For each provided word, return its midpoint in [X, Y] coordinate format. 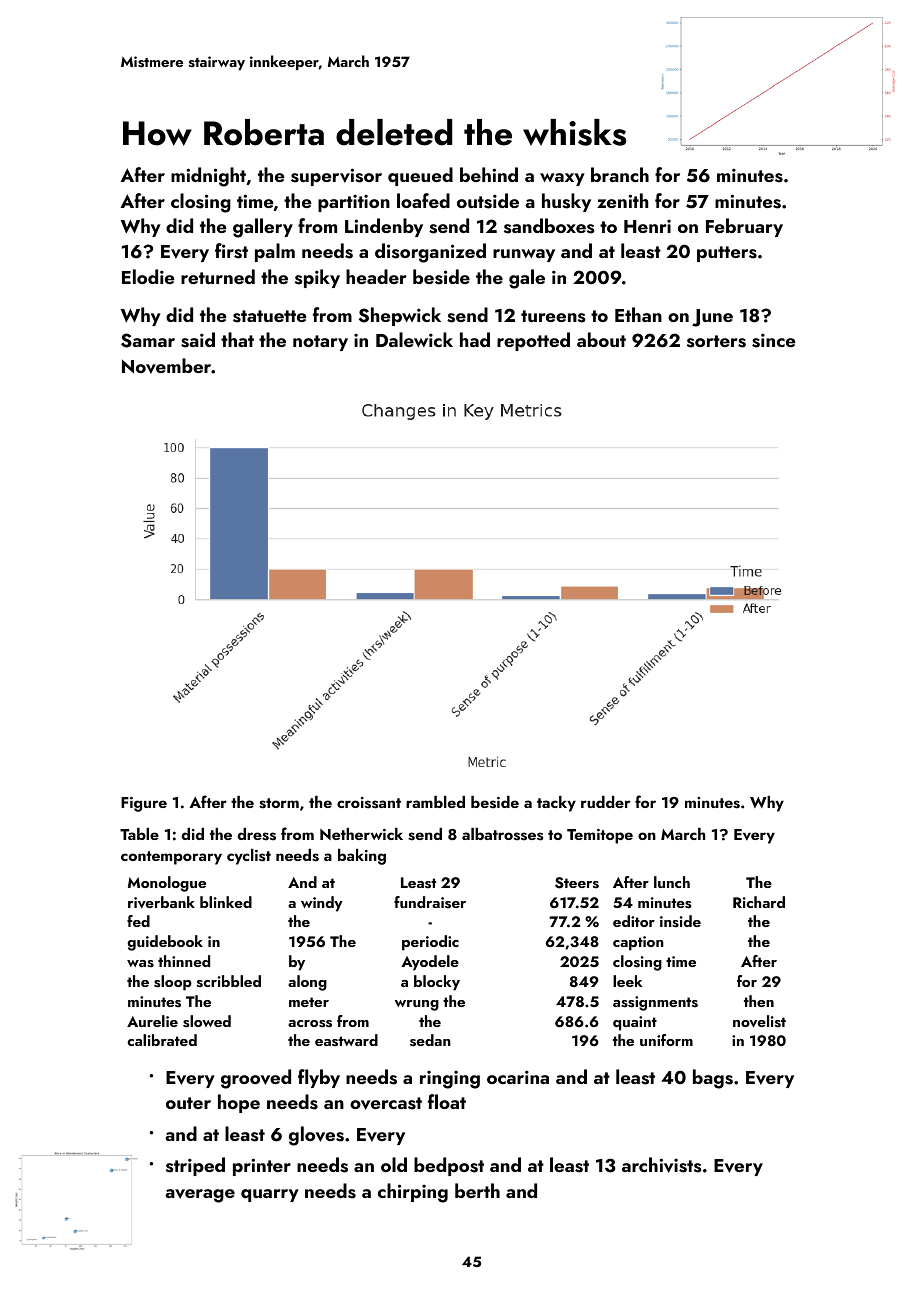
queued [420, 176]
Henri [647, 226]
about [601, 339]
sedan [430, 1040]
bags [713, 1079]
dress [257, 834]
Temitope [600, 836]
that [237, 339]
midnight [208, 177]
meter [309, 1002]
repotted [533, 341]
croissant [369, 803]
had [475, 339]
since [774, 340]
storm [279, 803]
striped [195, 1166]
